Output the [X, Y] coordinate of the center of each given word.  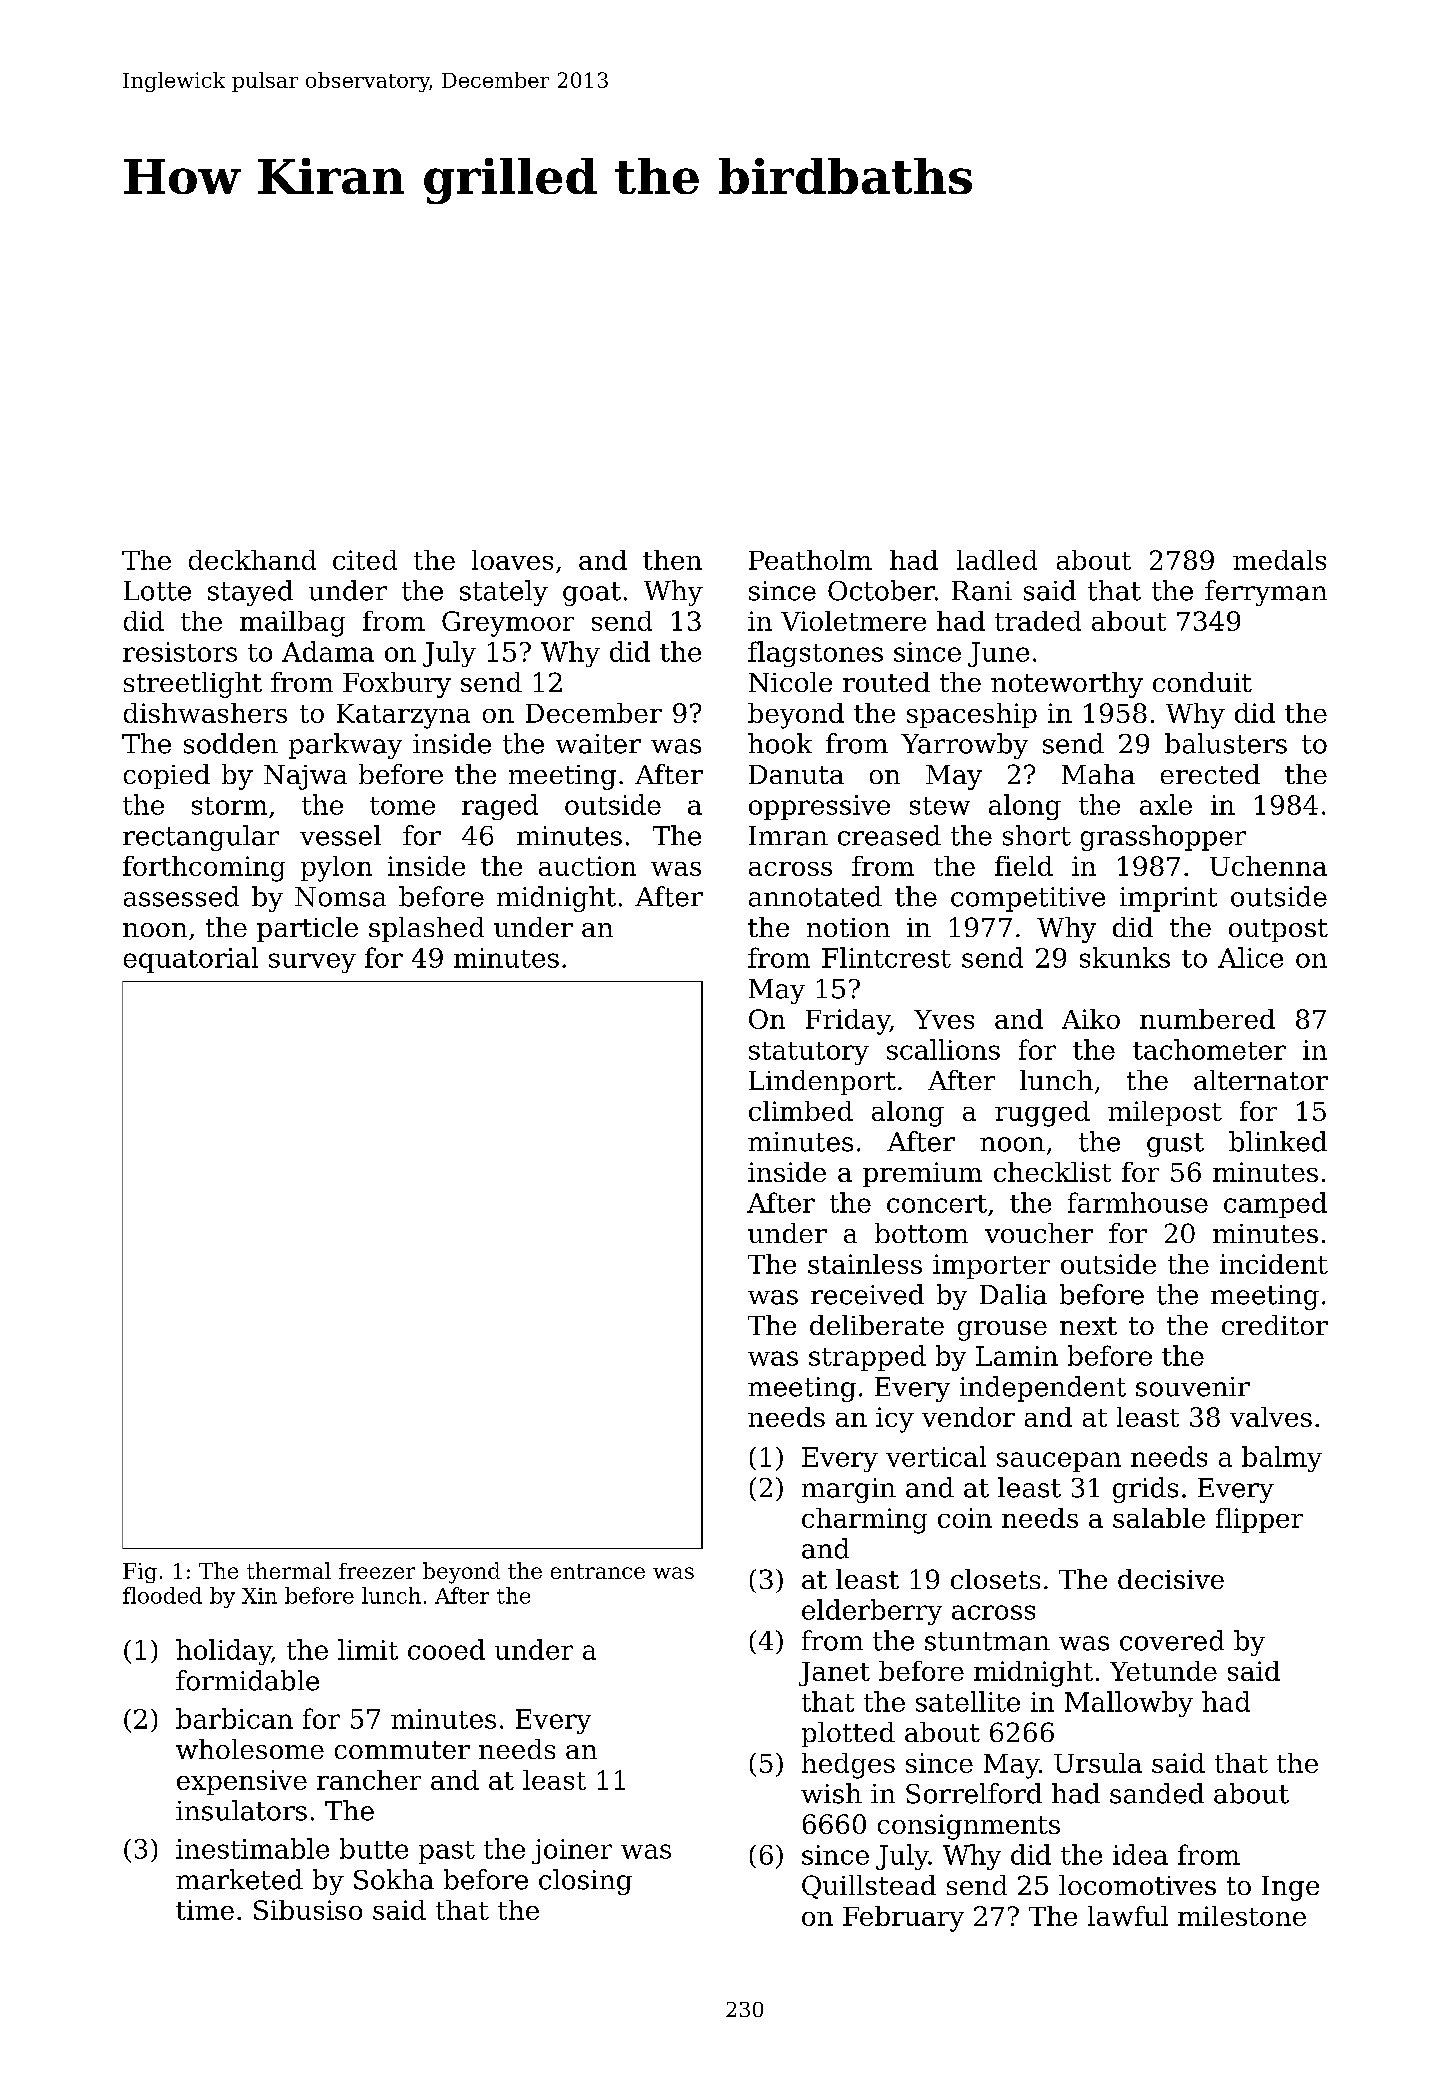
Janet [834, 1674]
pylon [336, 869]
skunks [1125, 957]
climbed [801, 1111]
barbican [234, 1718]
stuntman [987, 1641]
